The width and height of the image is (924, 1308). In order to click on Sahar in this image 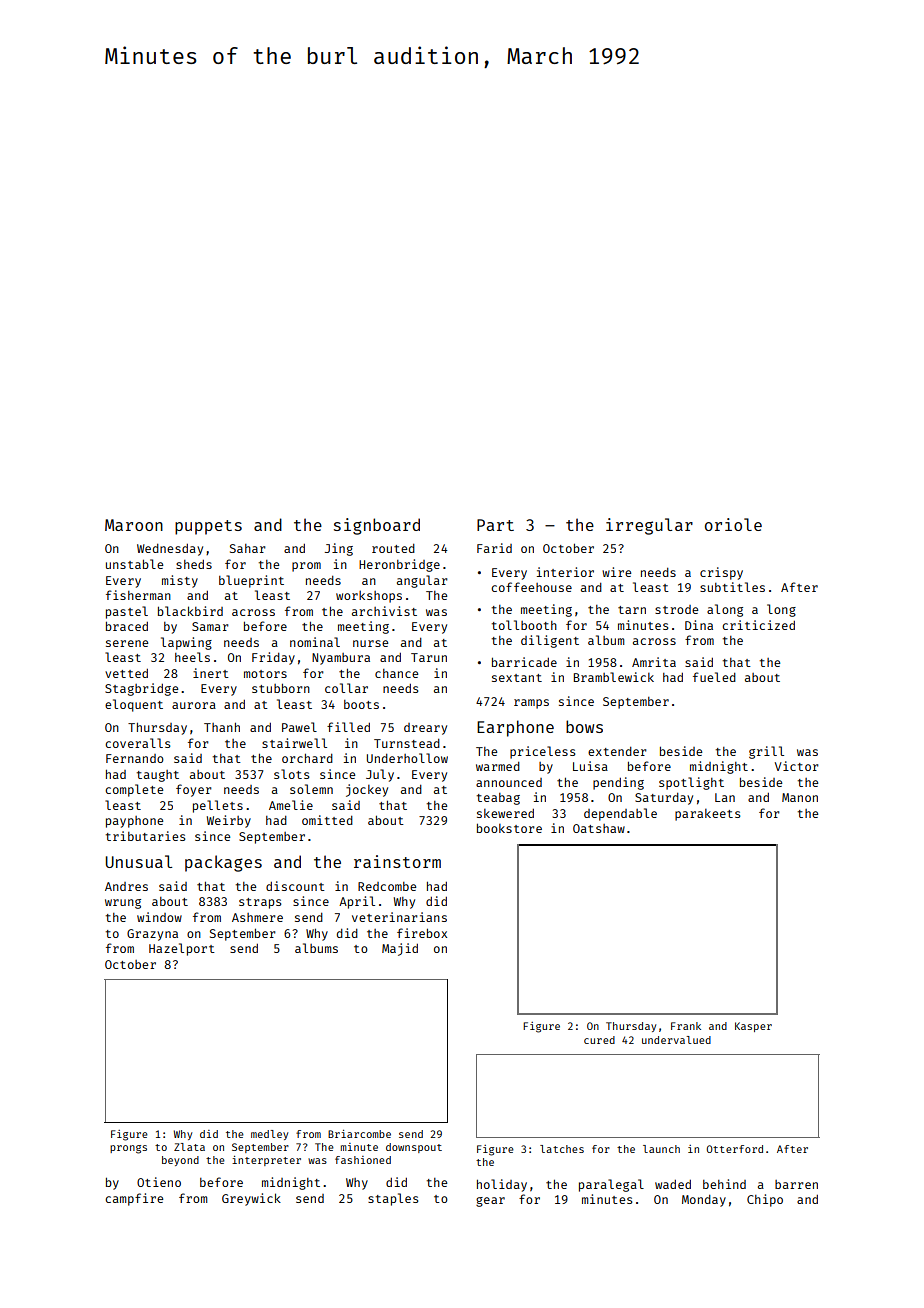, I will do `click(248, 548)`.
